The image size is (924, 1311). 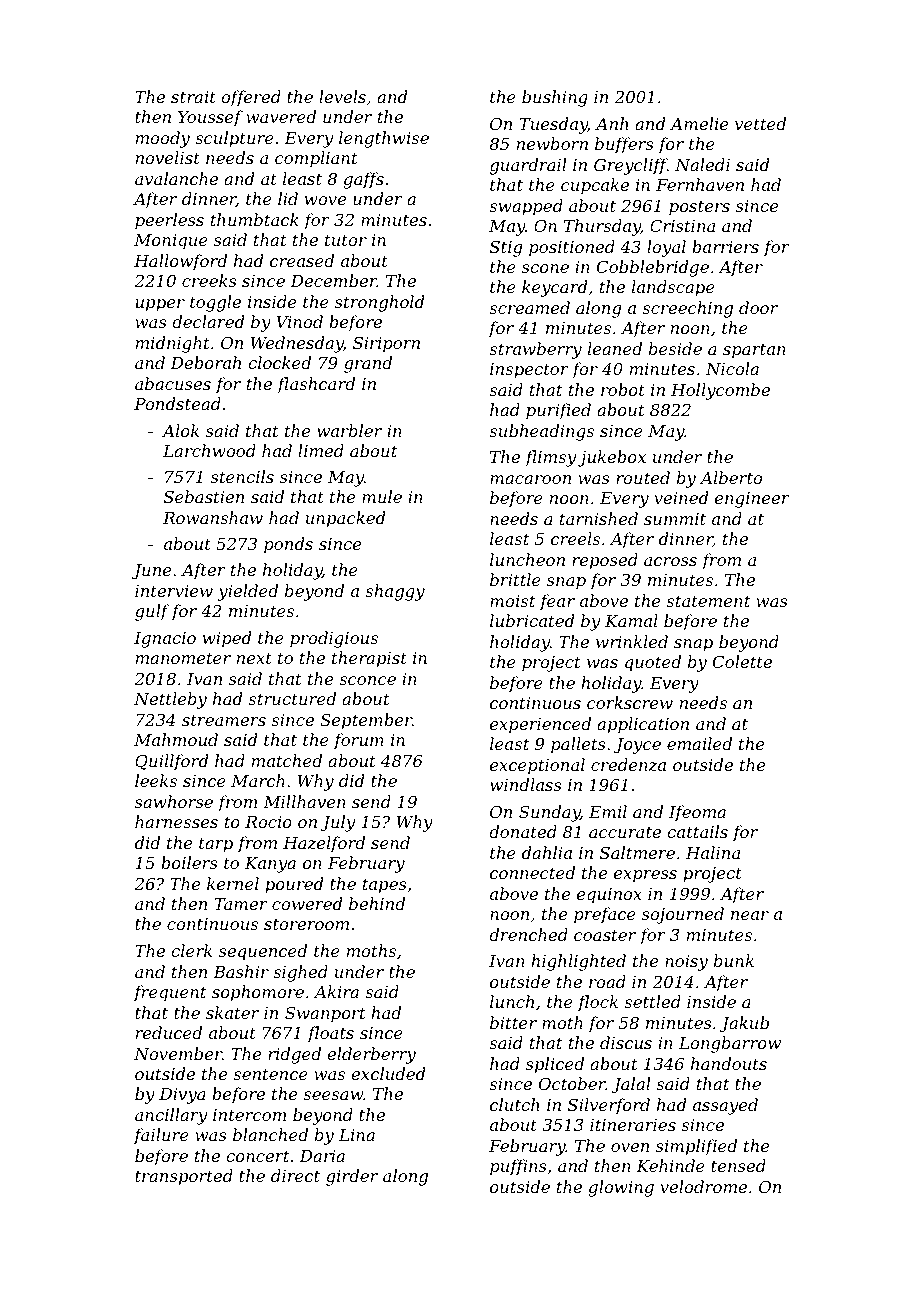 I want to click on warbler, so click(x=349, y=430).
